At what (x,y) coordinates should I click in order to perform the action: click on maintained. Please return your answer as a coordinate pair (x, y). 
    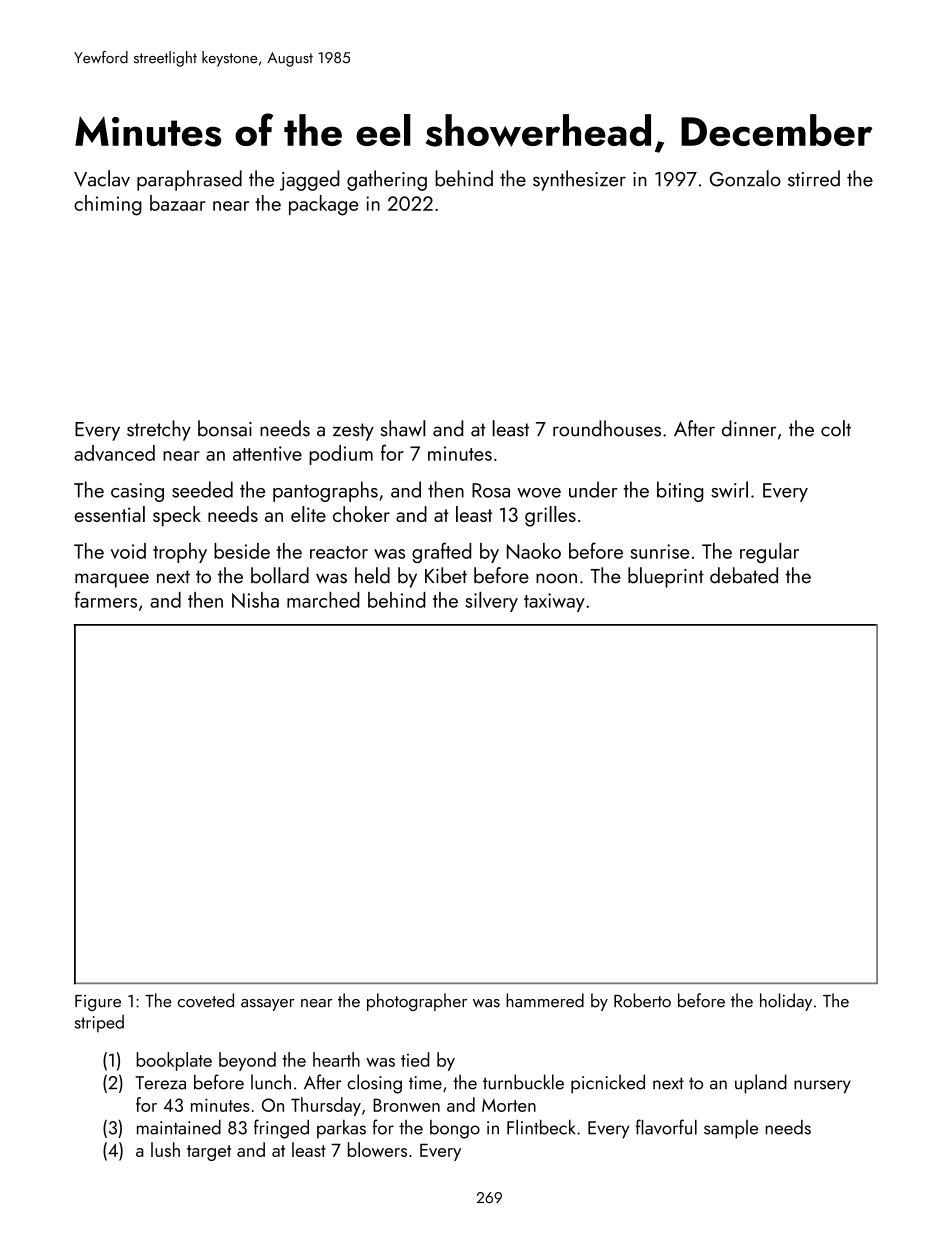
    Looking at the image, I should click on (179, 1127).
